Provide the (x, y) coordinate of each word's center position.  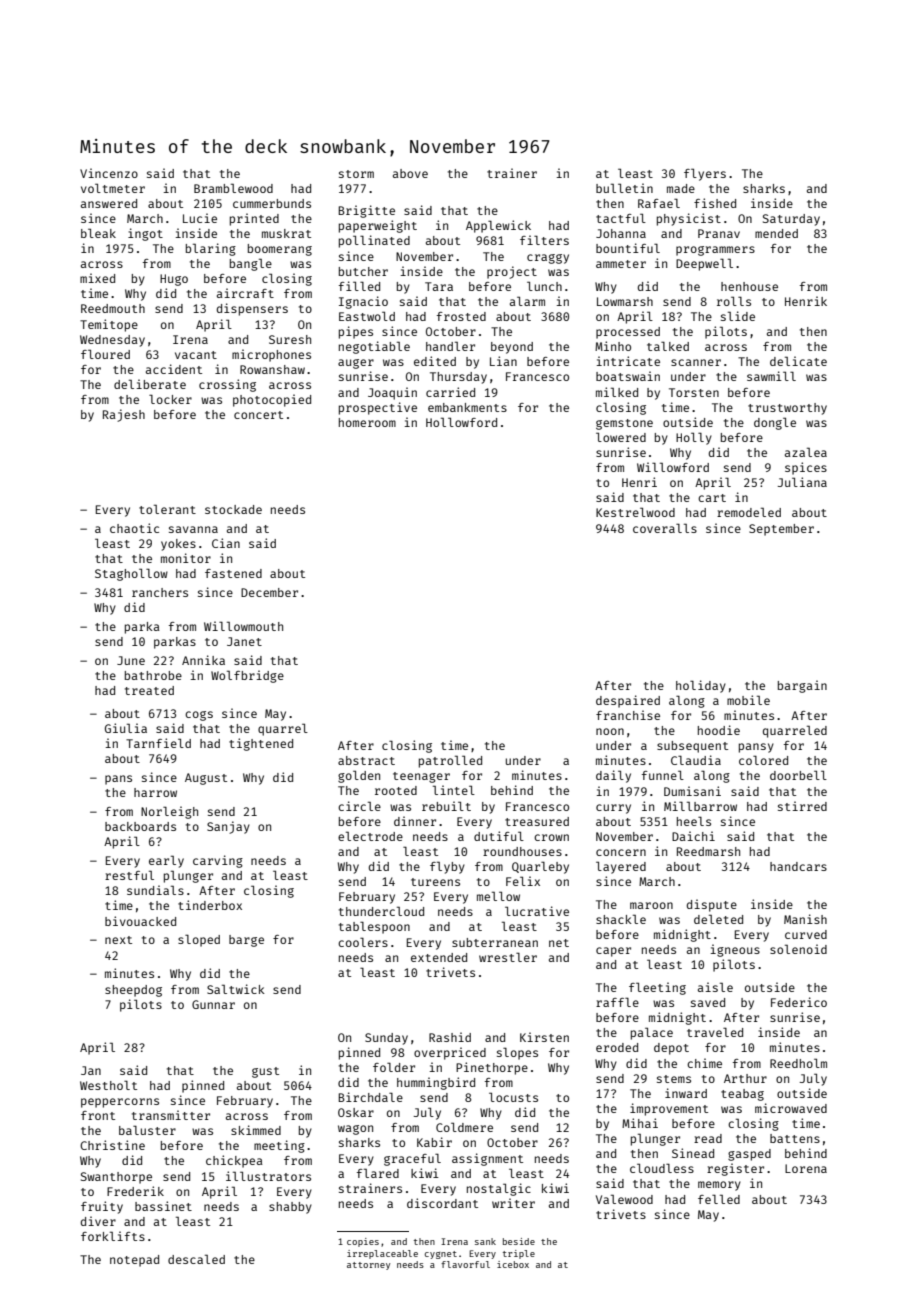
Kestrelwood (635, 512)
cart (712, 498)
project (512, 272)
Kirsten (544, 1037)
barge (246, 941)
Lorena (806, 1168)
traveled (715, 1032)
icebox (513, 1264)
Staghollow (131, 574)
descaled (196, 1259)
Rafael (659, 203)
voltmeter (113, 188)
